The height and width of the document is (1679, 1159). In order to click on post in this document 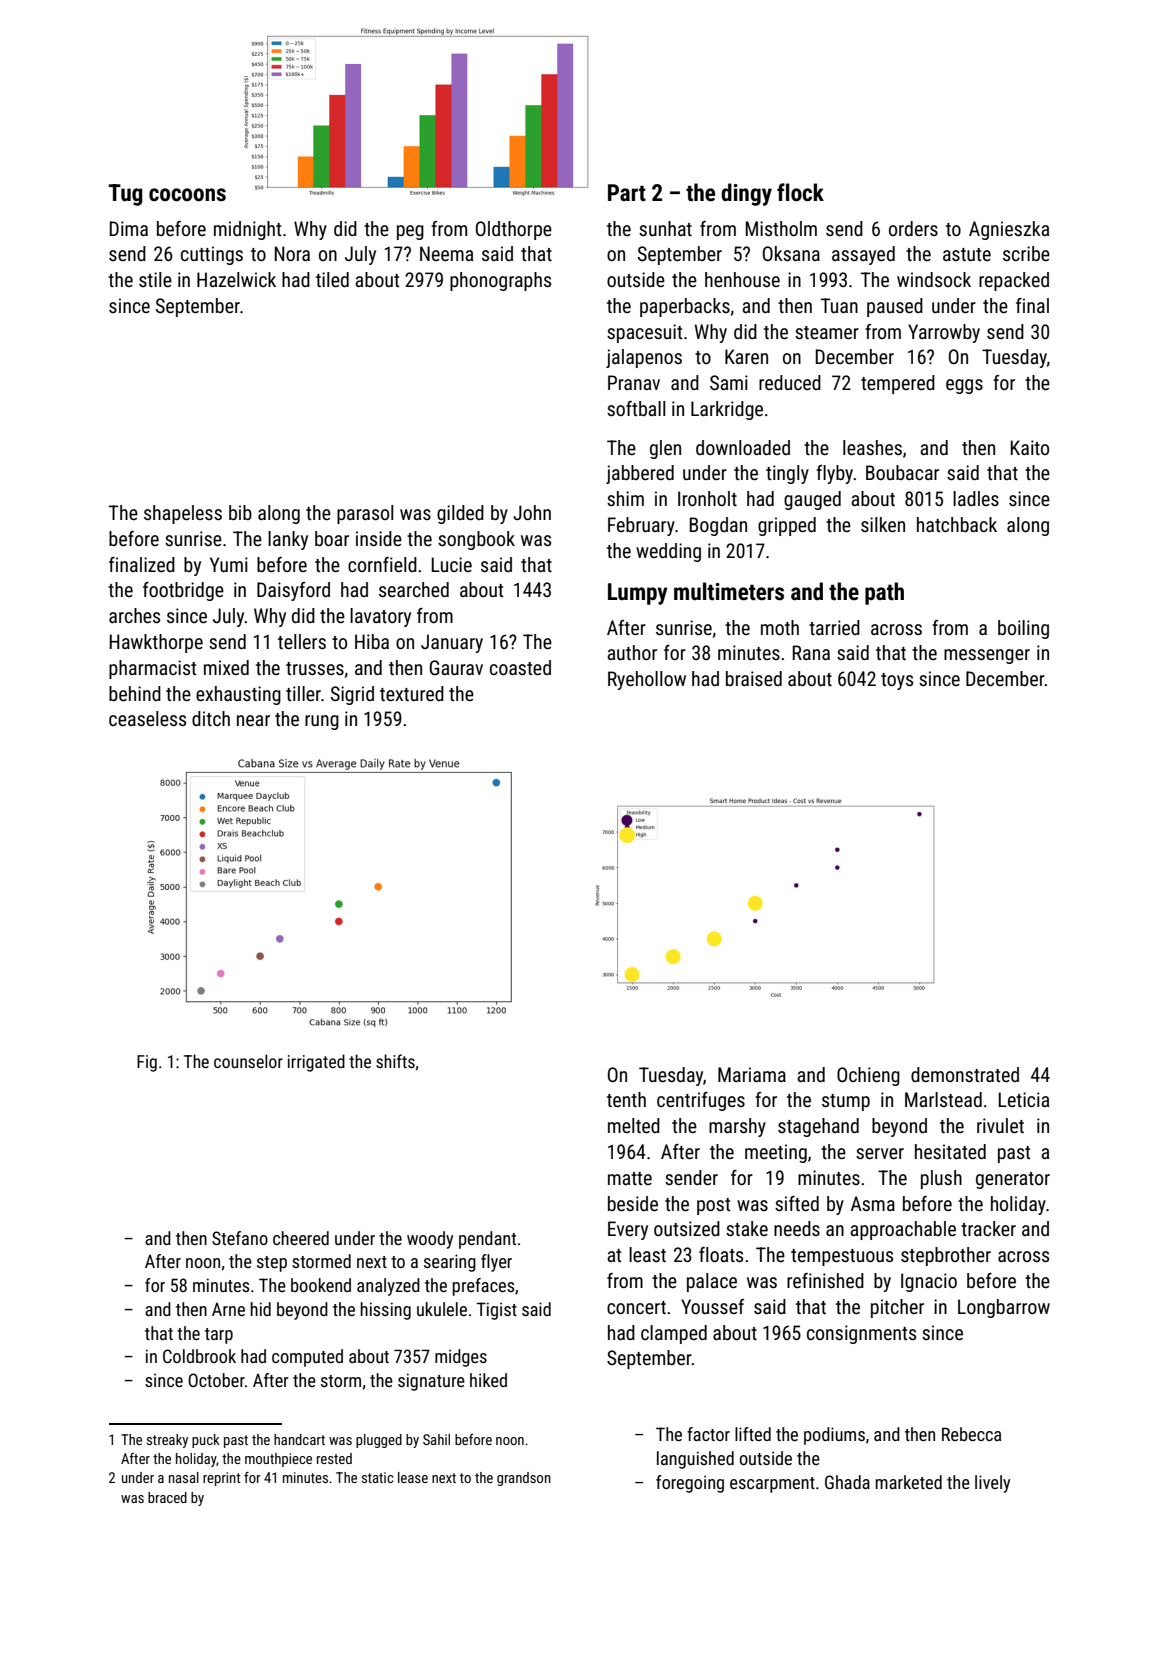, I will do `click(713, 1206)`.
